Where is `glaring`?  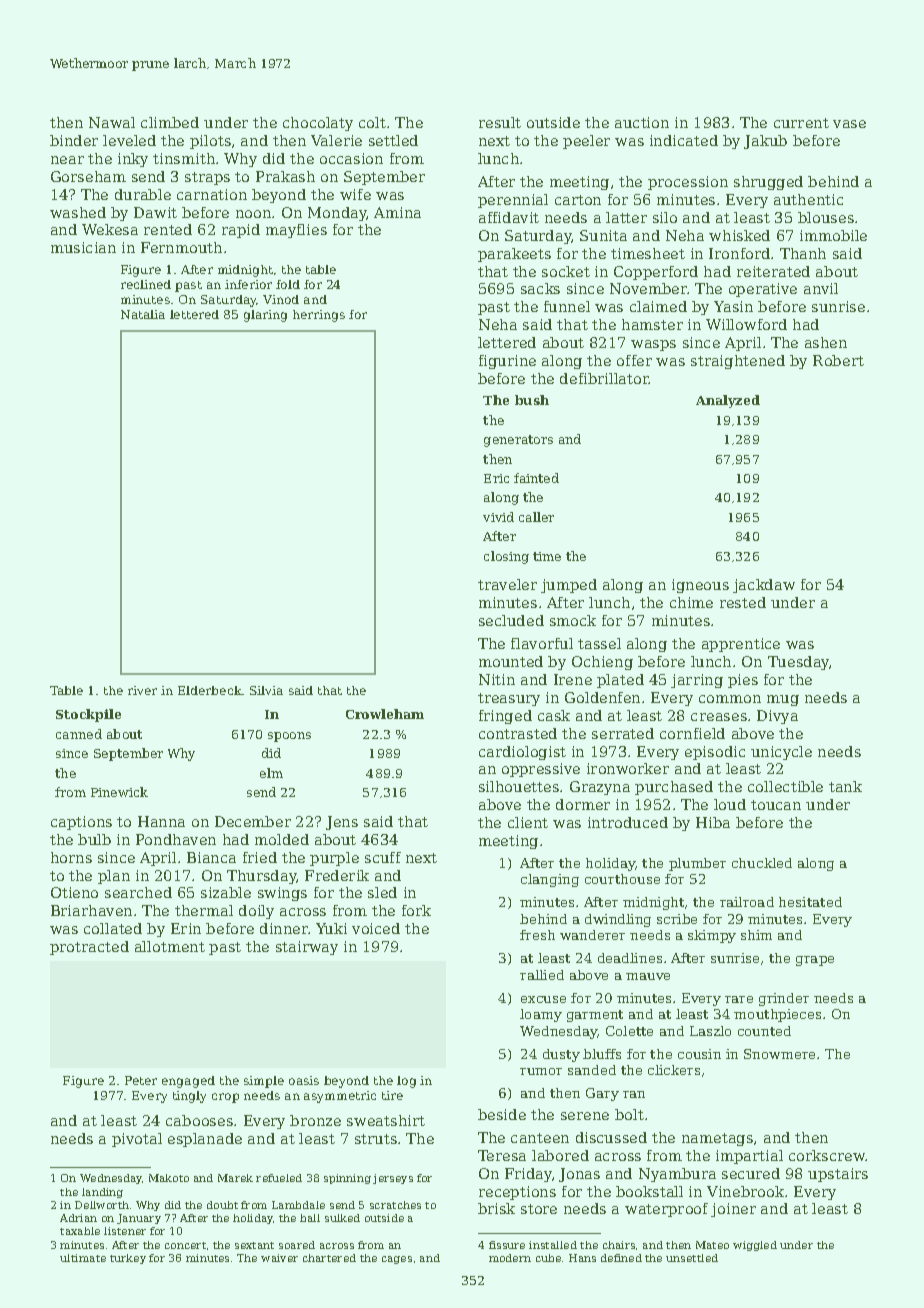
glaring is located at coordinates (265, 316).
